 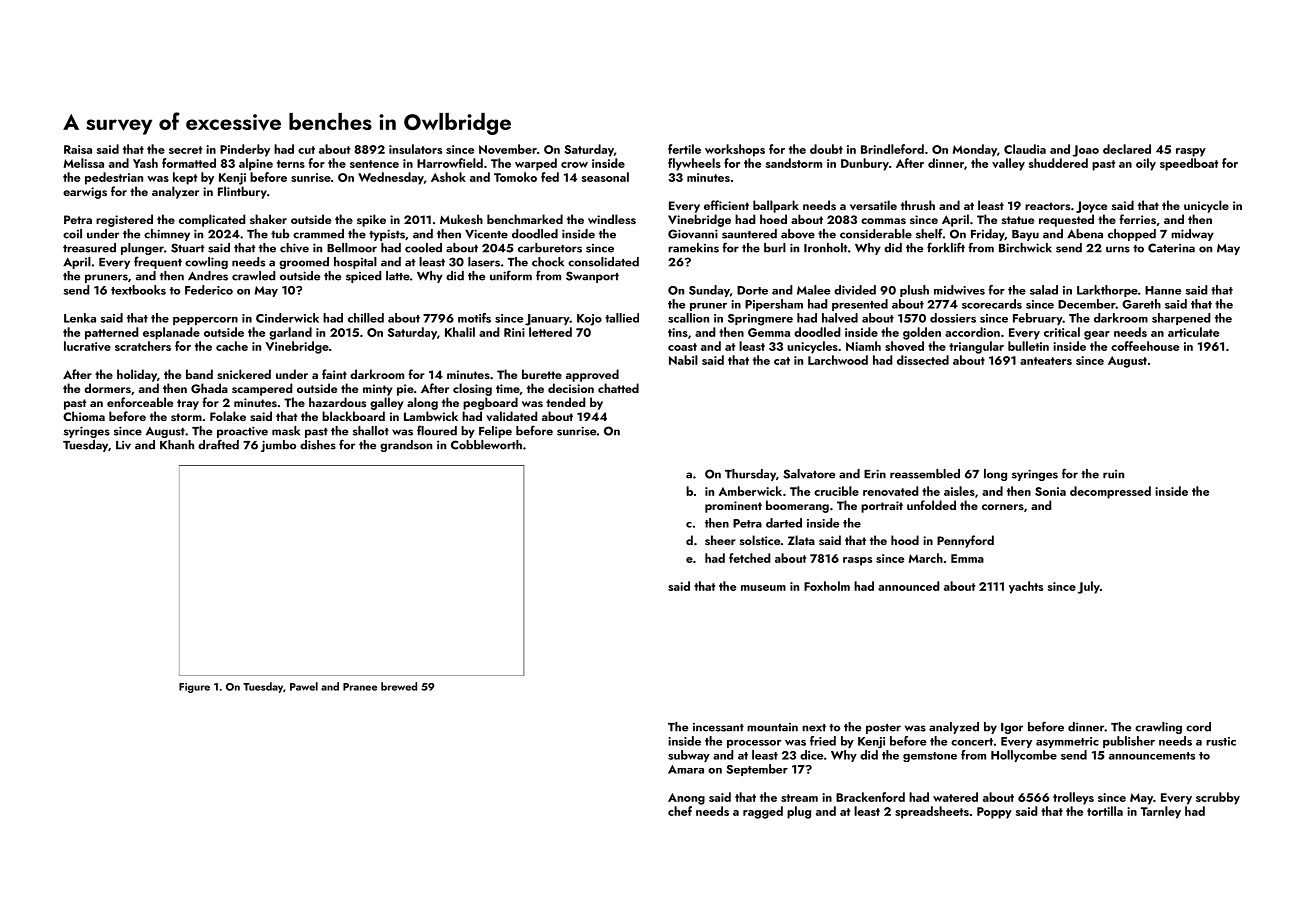 I want to click on brewed, so click(x=399, y=686).
